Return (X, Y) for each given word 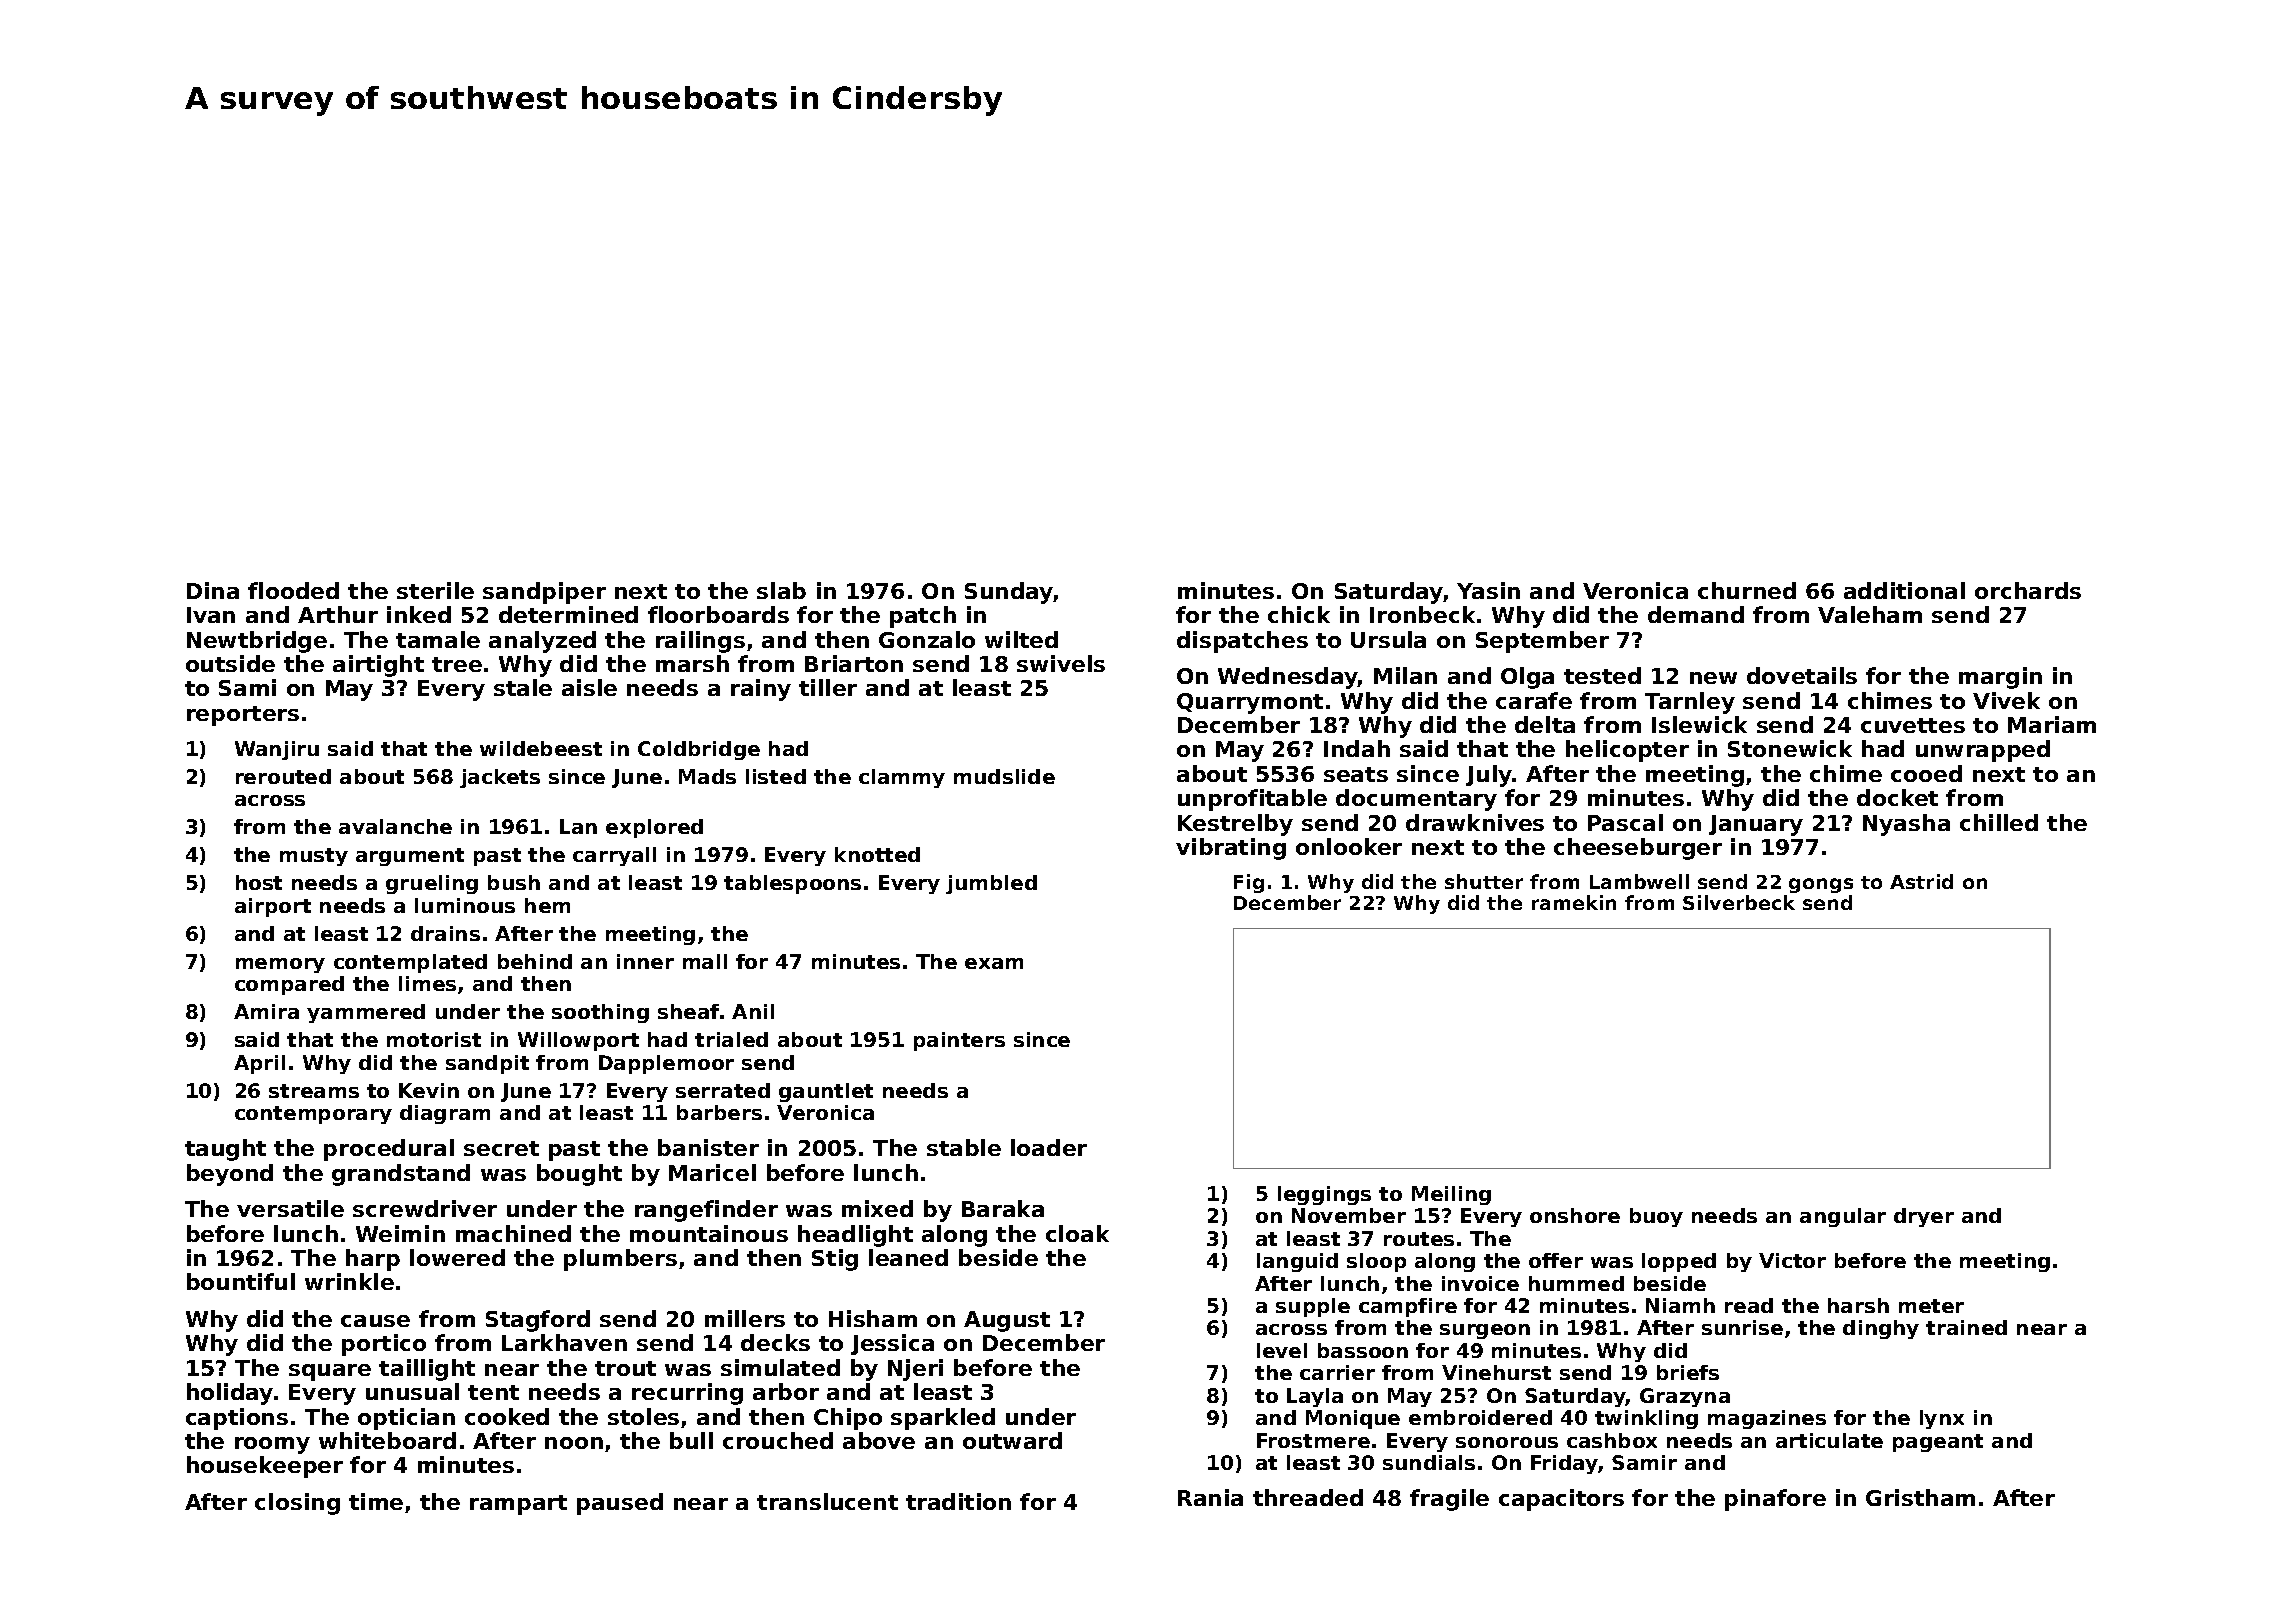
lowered (457, 1257)
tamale (438, 639)
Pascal (1625, 822)
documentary (1416, 800)
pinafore (1775, 1500)
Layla (1315, 1397)
